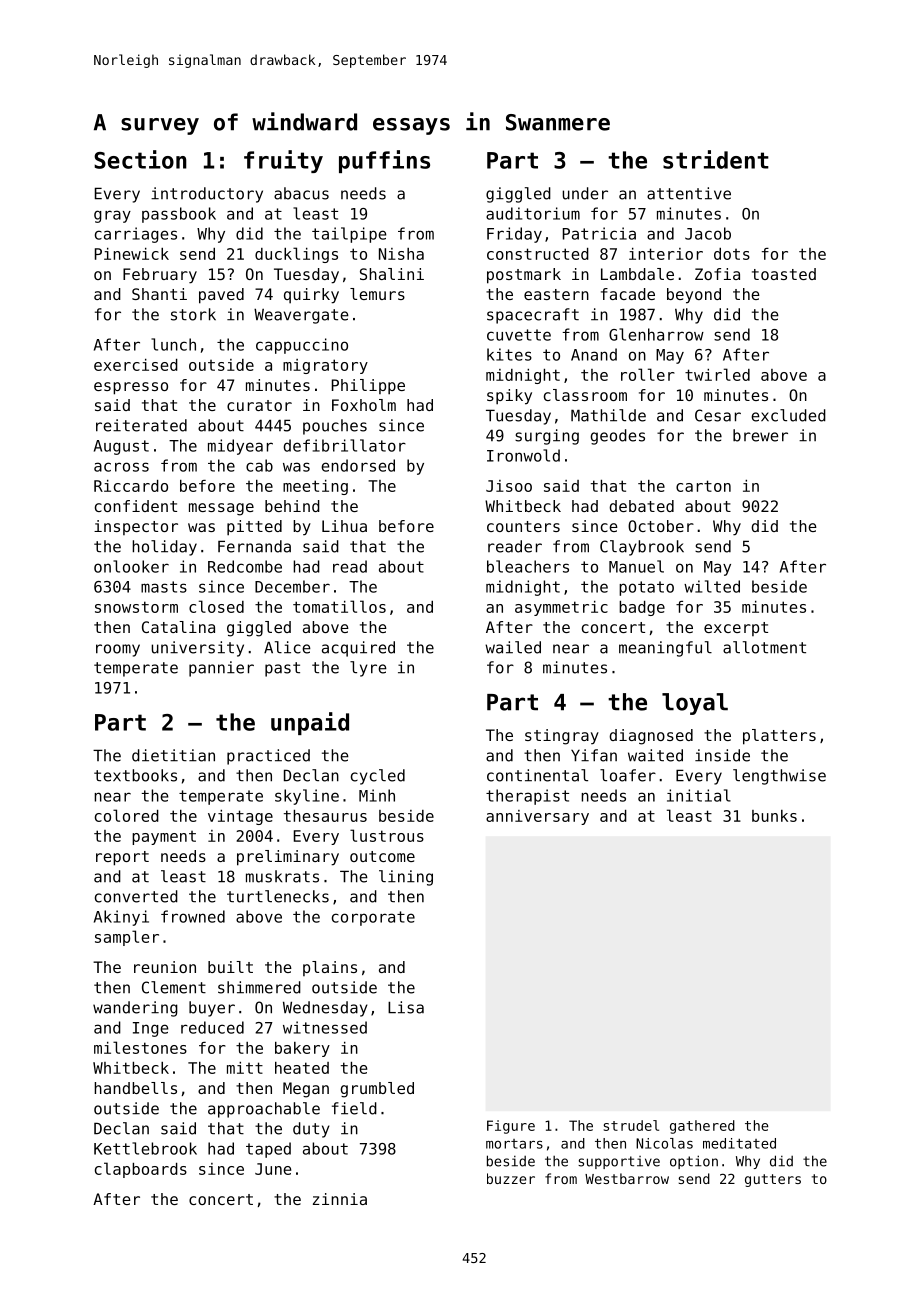  I want to click on gutters, so click(773, 1180).
